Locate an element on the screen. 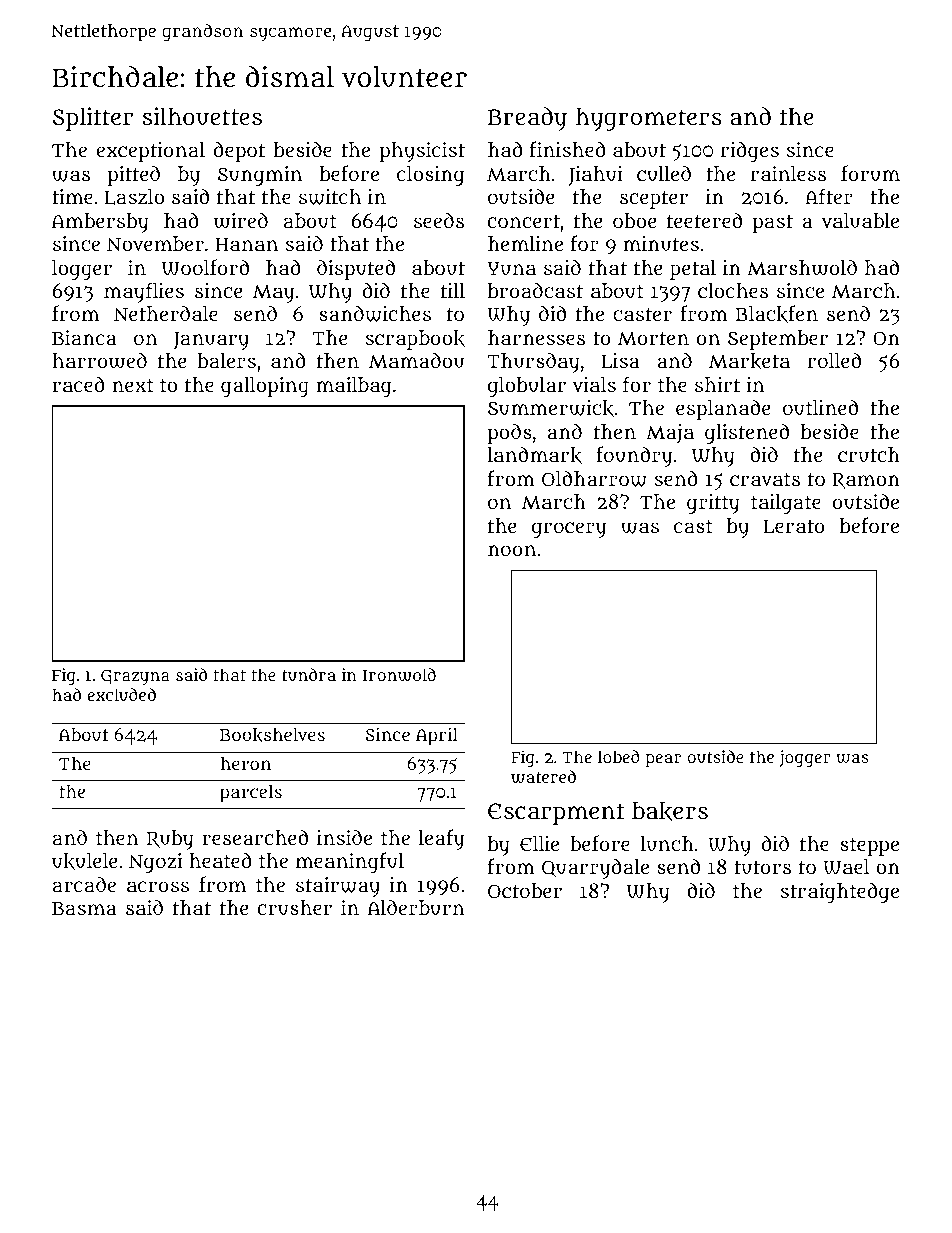 The image size is (952, 1233). physicist is located at coordinates (422, 152).
